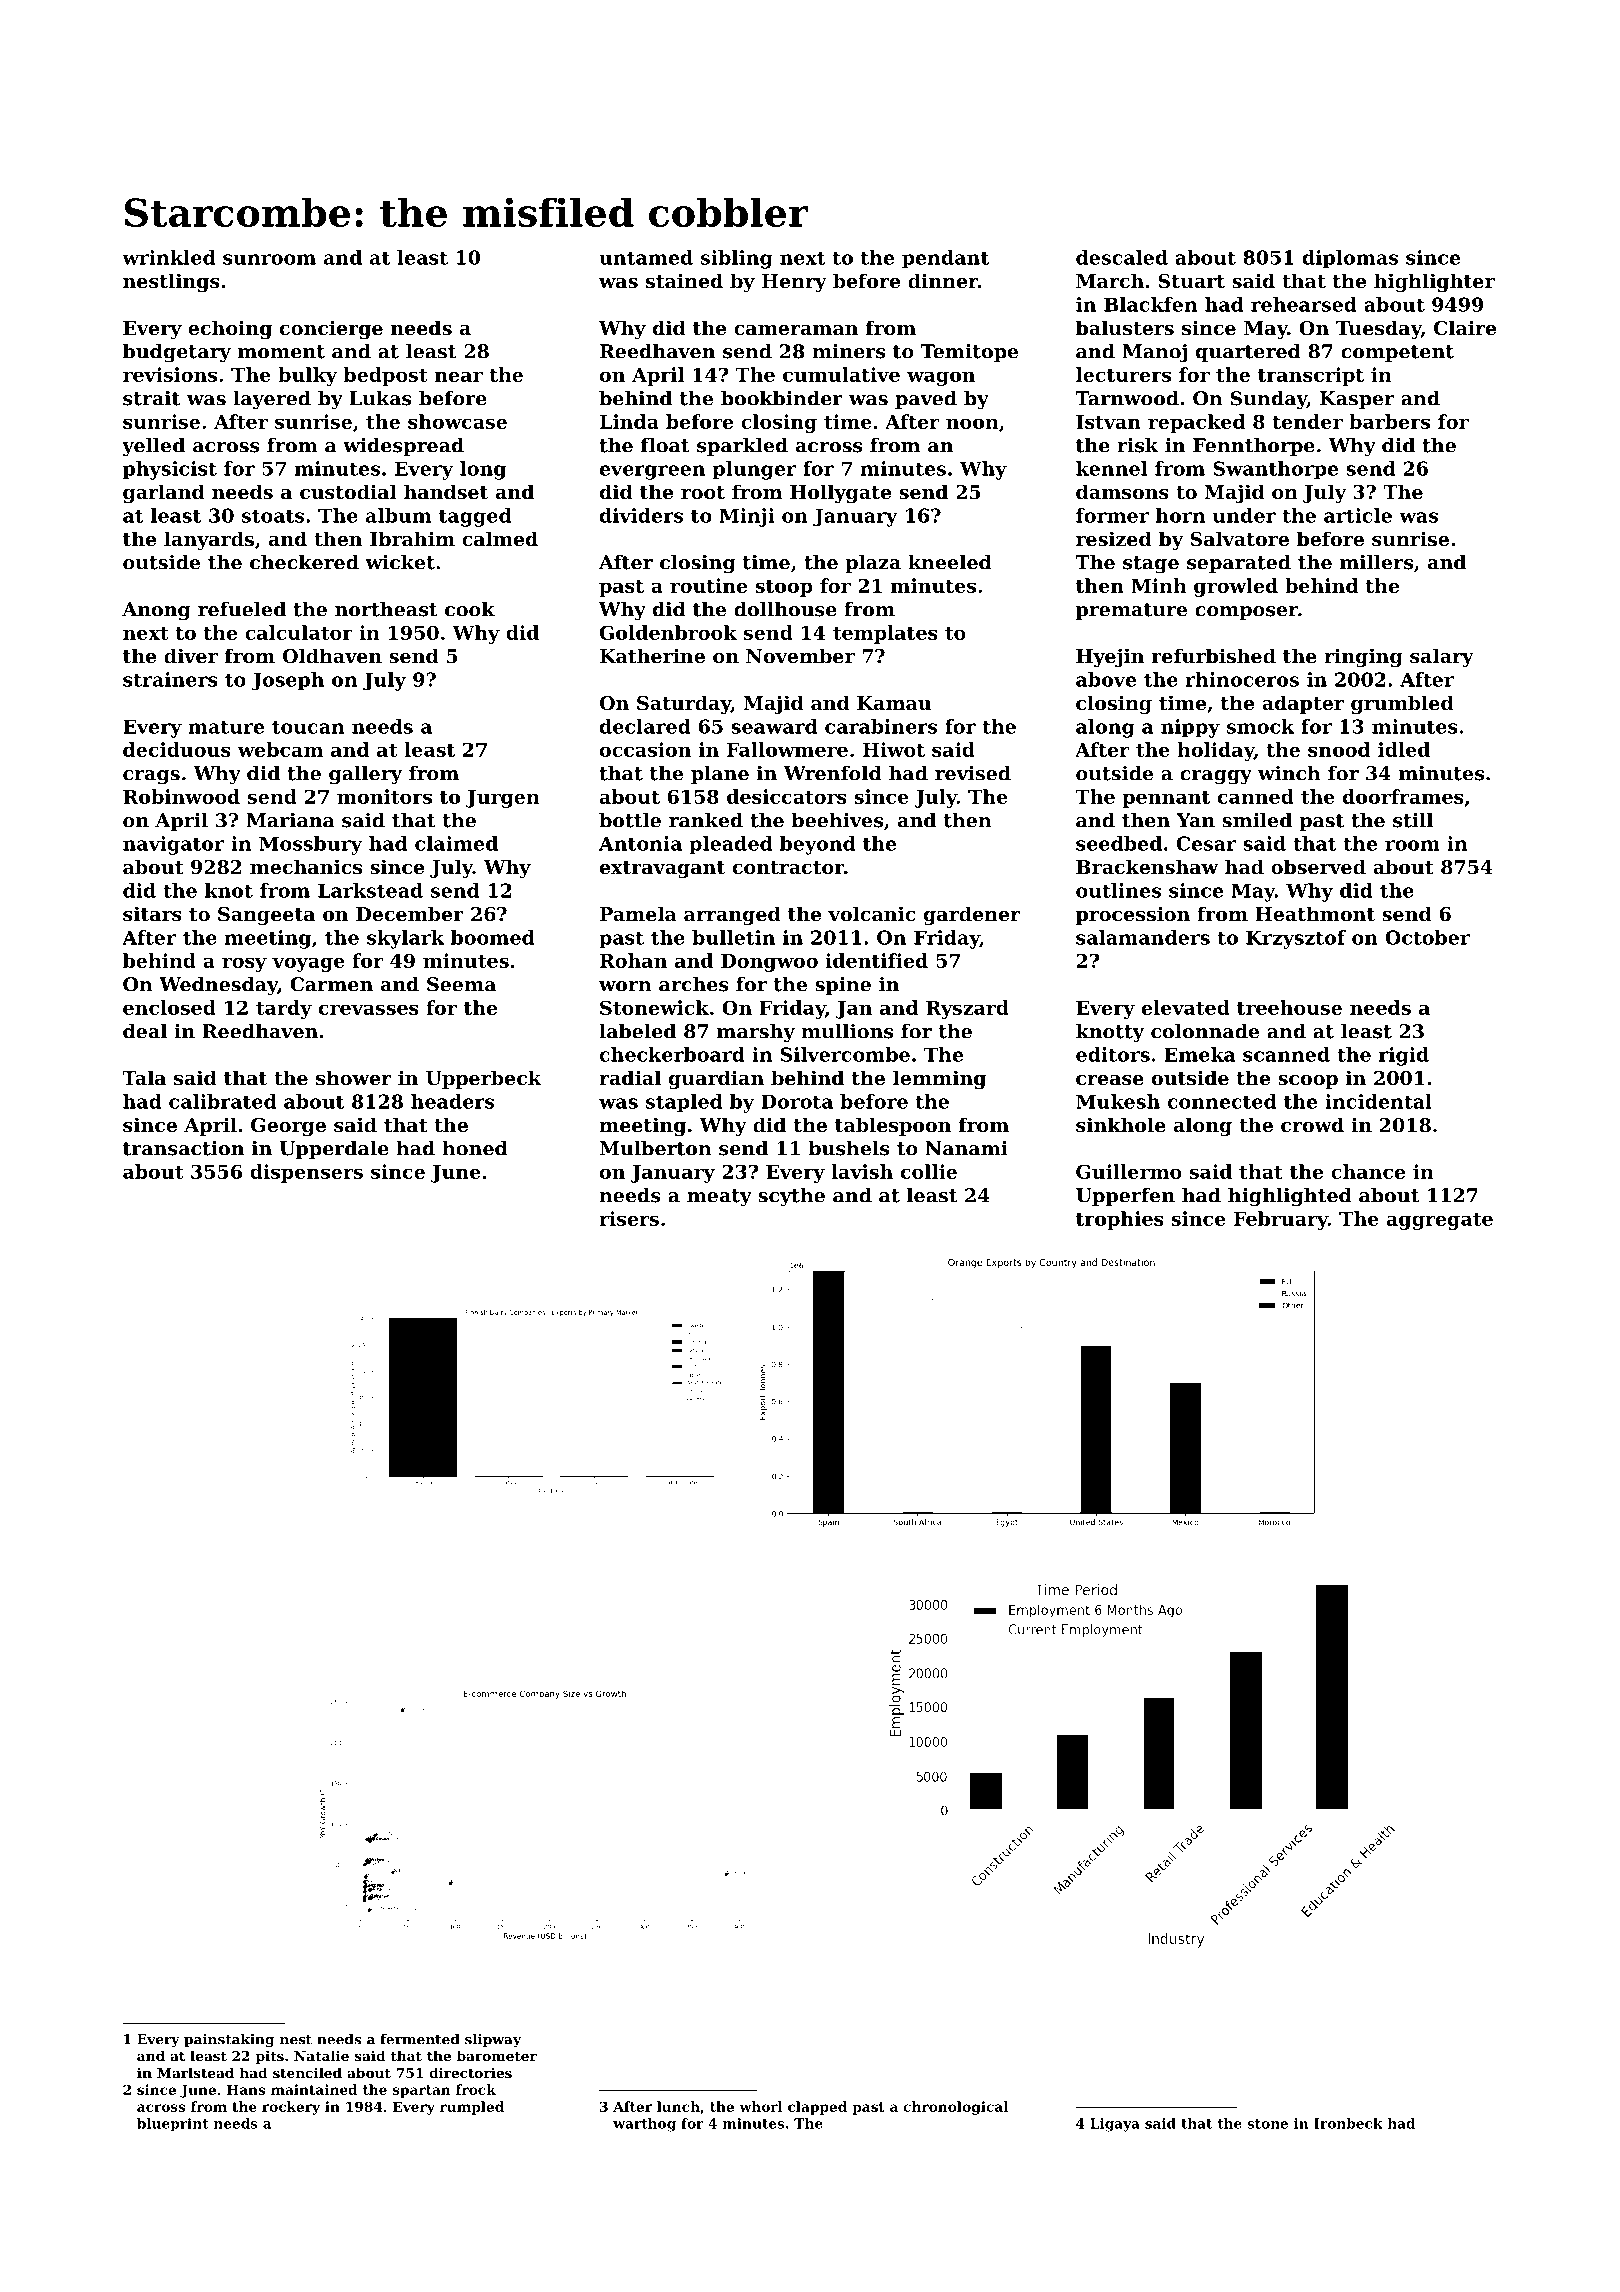 The image size is (1620, 2292). Describe the element at coordinates (168, 257) in the screenshot. I see `wrinkled` at that location.
